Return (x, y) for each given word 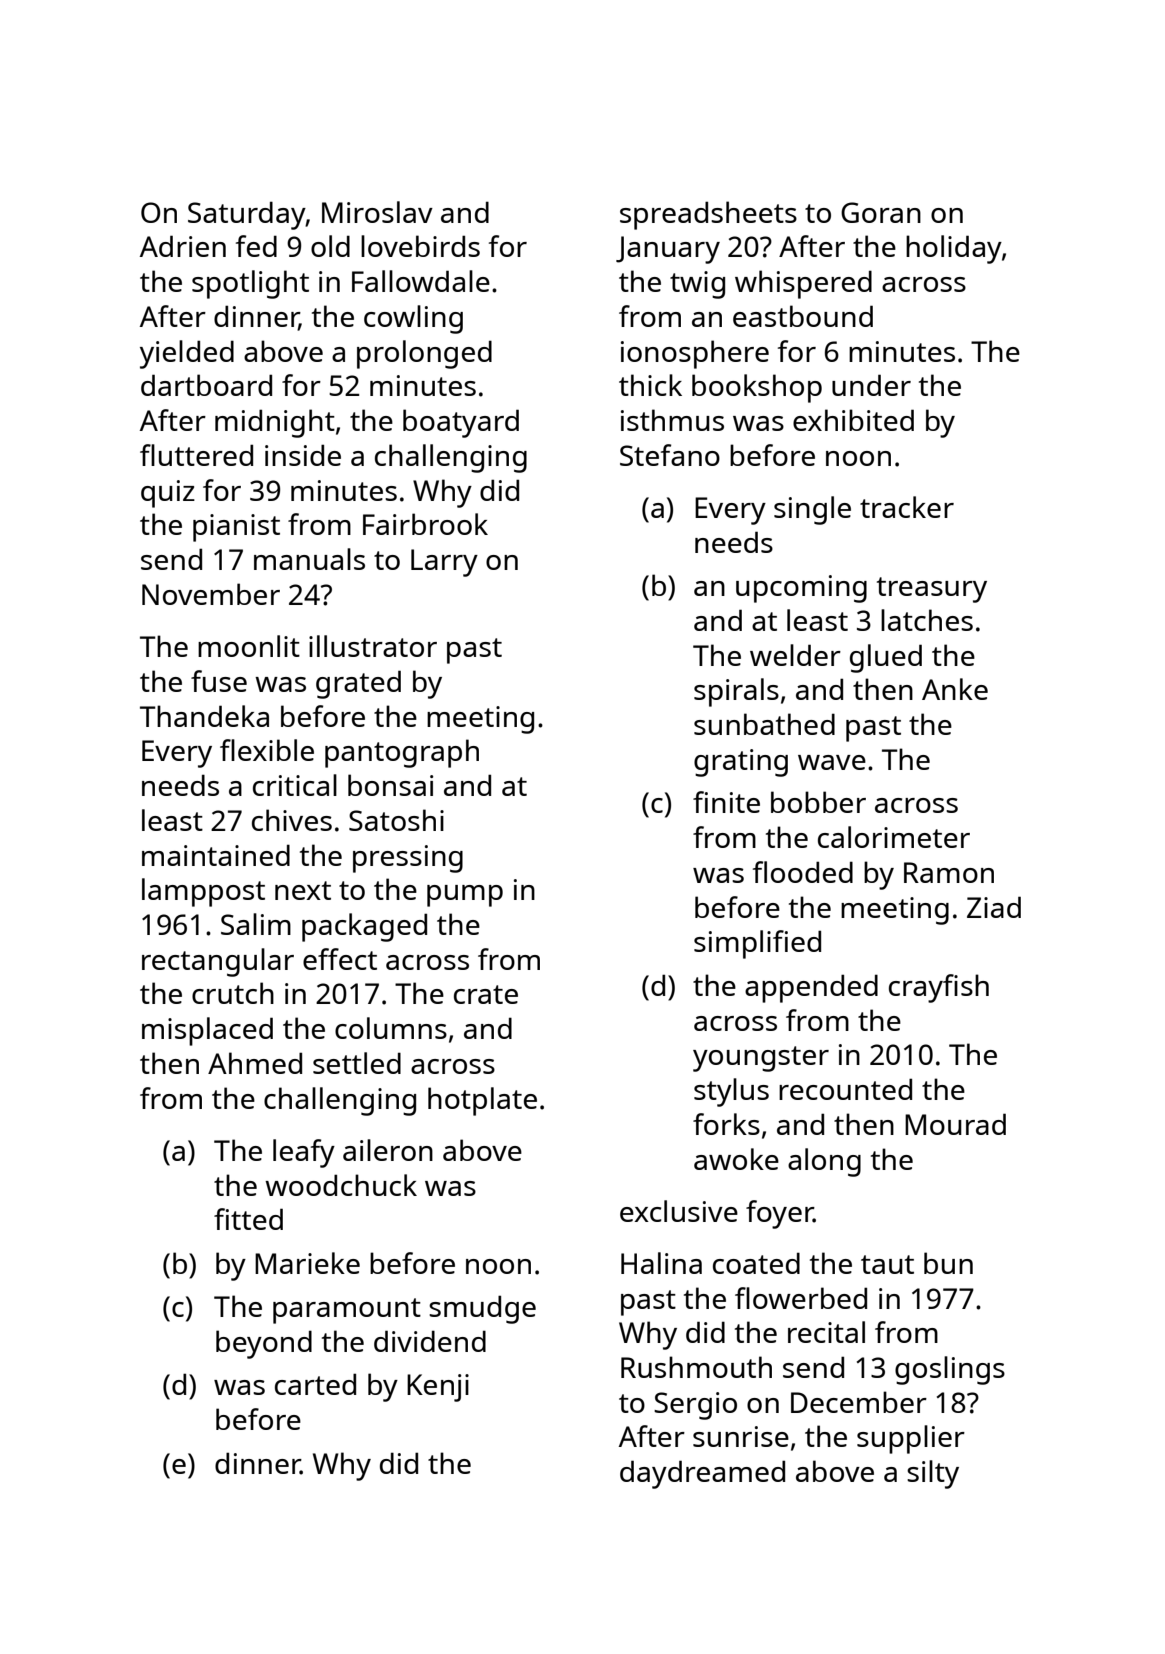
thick (650, 385)
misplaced (207, 1031)
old (330, 246)
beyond (264, 1344)
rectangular (218, 962)
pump (465, 896)
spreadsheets (708, 215)
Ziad (994, 907)
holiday (954, 249)
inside (303, 455)
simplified (757, 944)
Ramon (949, 872)
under (871, 385)
